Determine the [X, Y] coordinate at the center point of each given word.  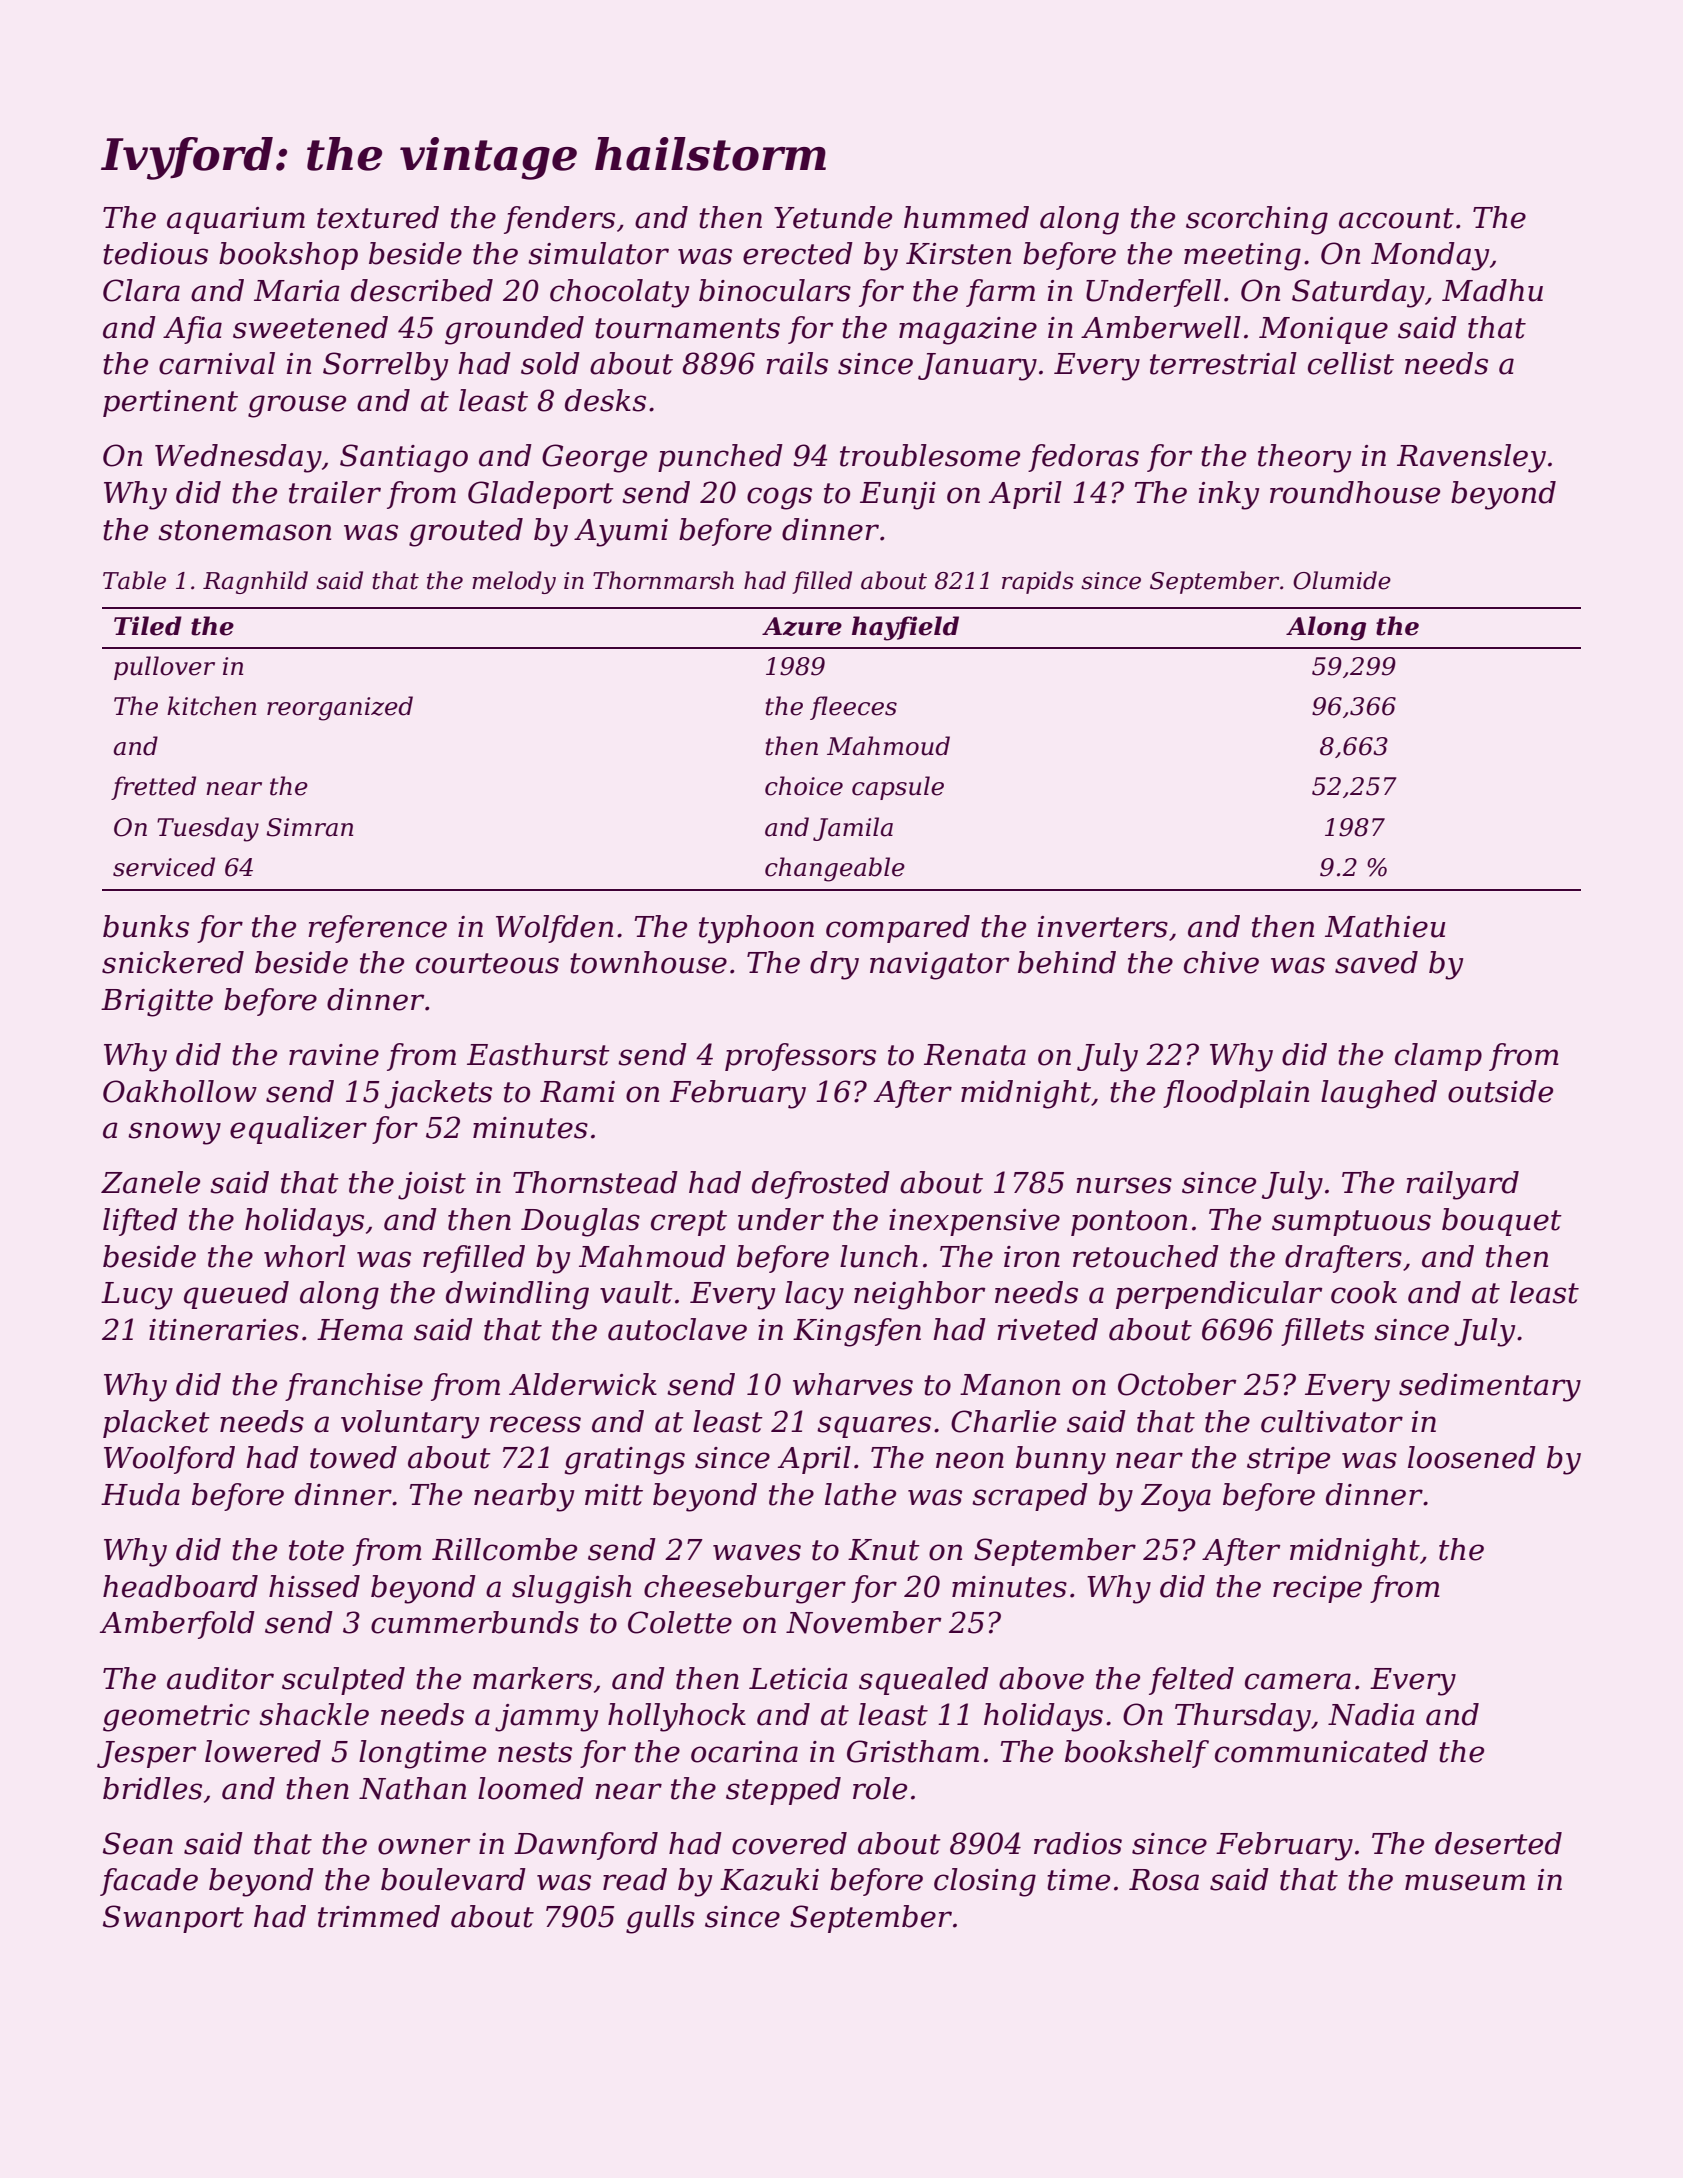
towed [353, 1457]
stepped [783, 1791]
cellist [1351, 363]
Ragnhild [255, 582]
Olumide [1342, 580]
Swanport [173, 1919]
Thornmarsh [663, 580]
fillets [1322, 1332]
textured [378, 217]
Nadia [1371, 1714]
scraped [1030, 1497]
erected [798, 253]
